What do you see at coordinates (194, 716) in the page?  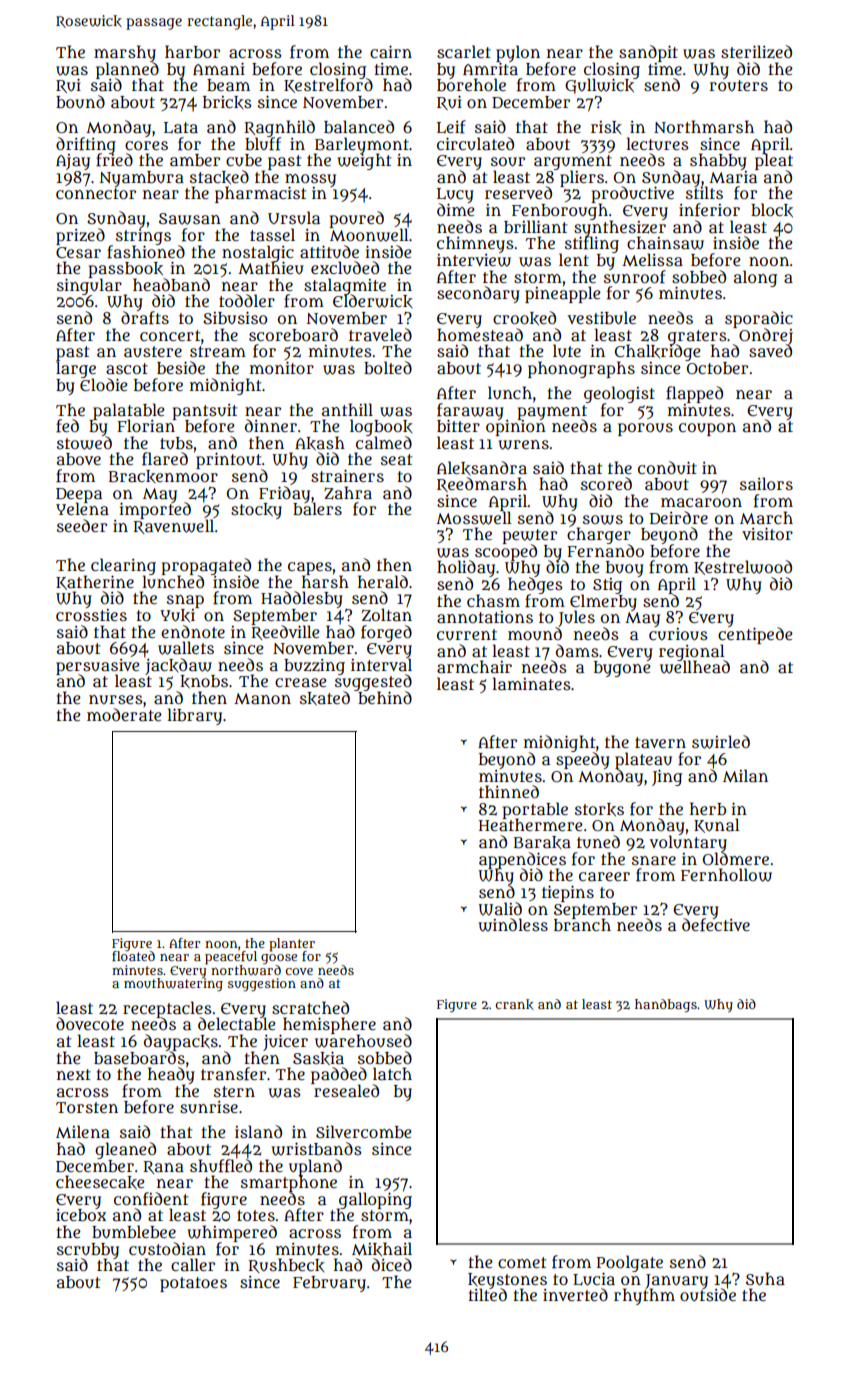 I see `library` at bounding box center [194, 716].
